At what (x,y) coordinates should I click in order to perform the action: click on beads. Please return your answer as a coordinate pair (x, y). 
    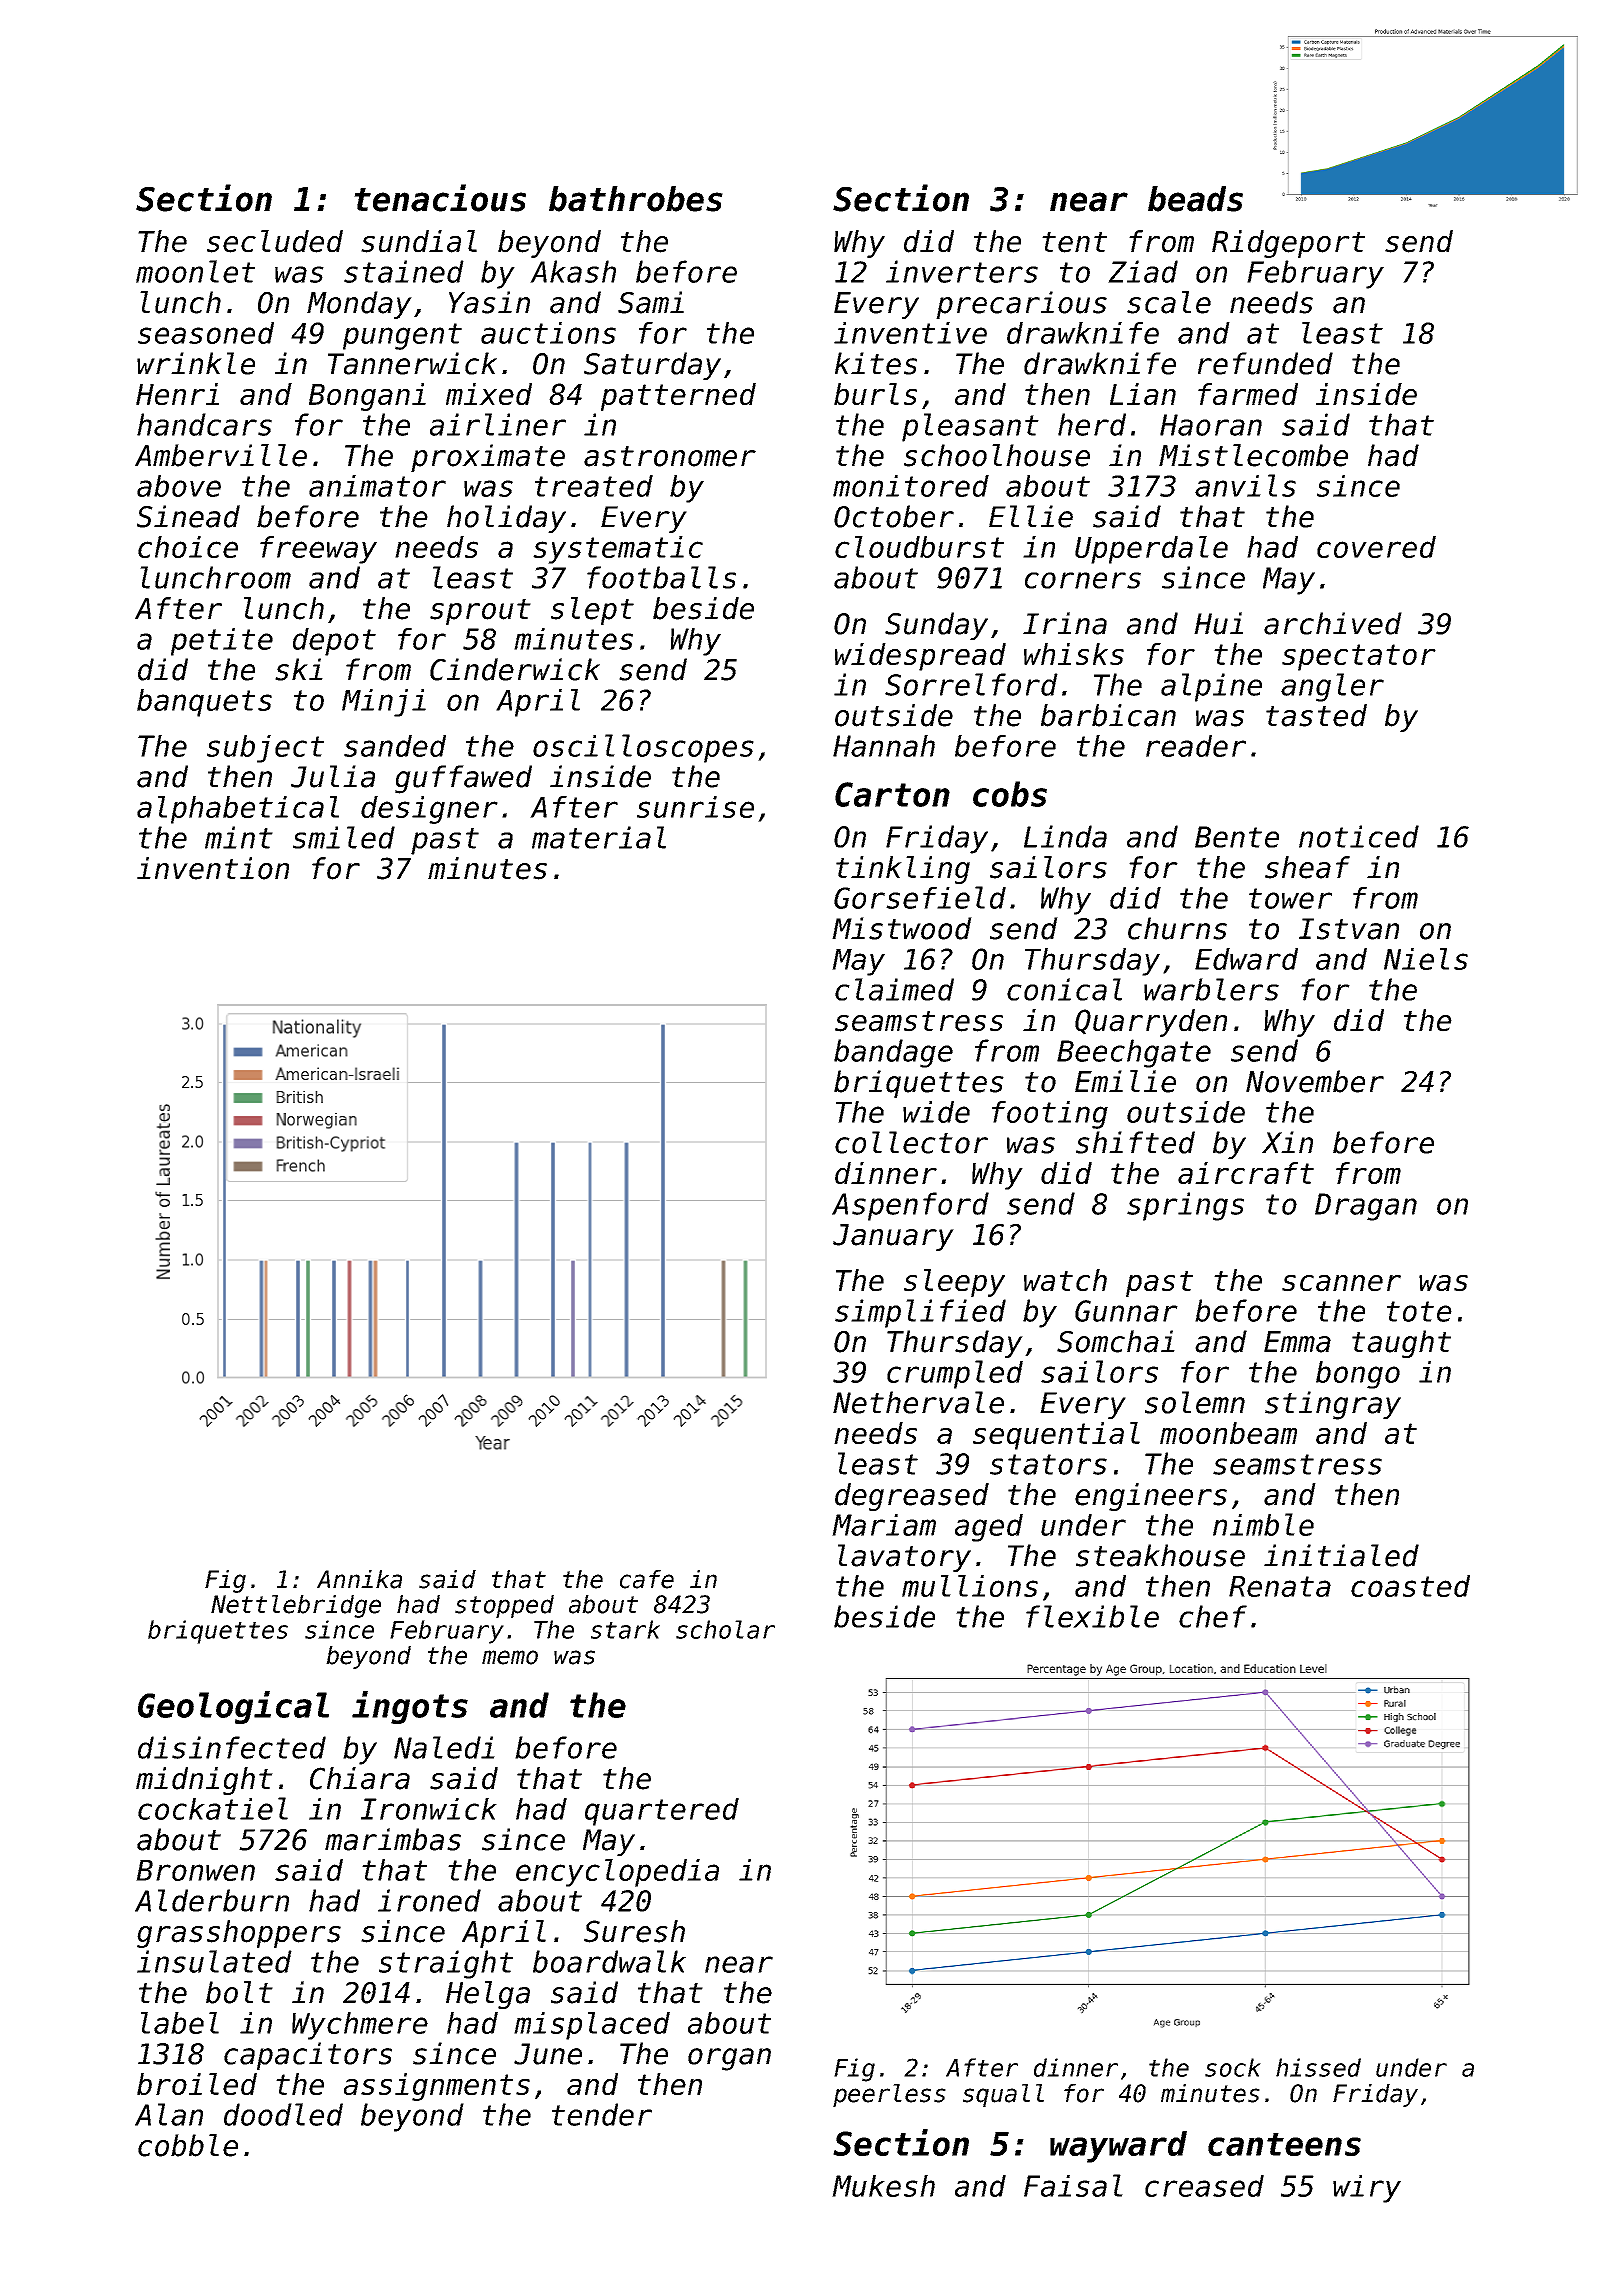
    Looking at the image, I should click on (1195, 199).
